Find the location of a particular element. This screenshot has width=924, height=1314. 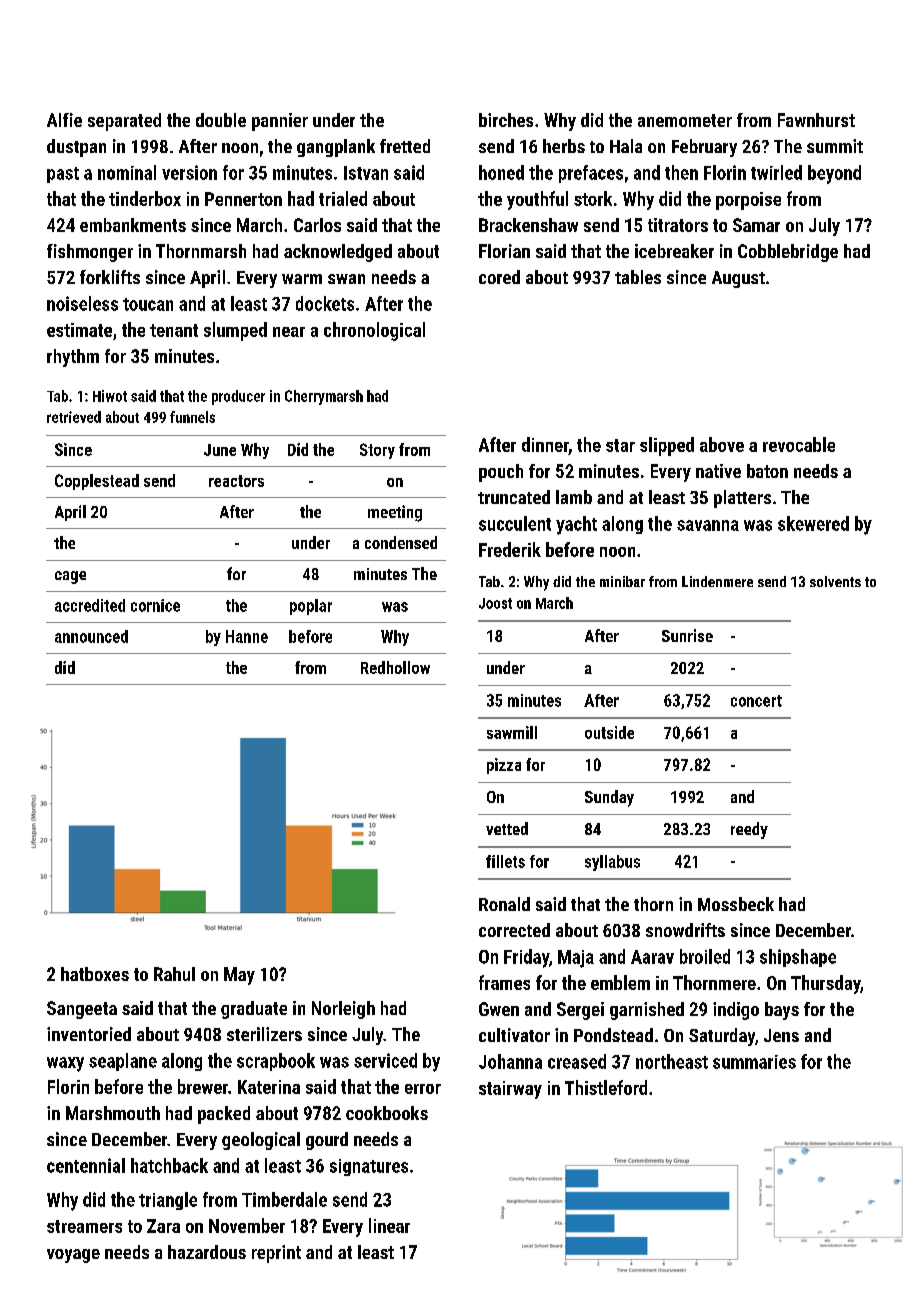

streamers is located at coordinates (84, 1226).
